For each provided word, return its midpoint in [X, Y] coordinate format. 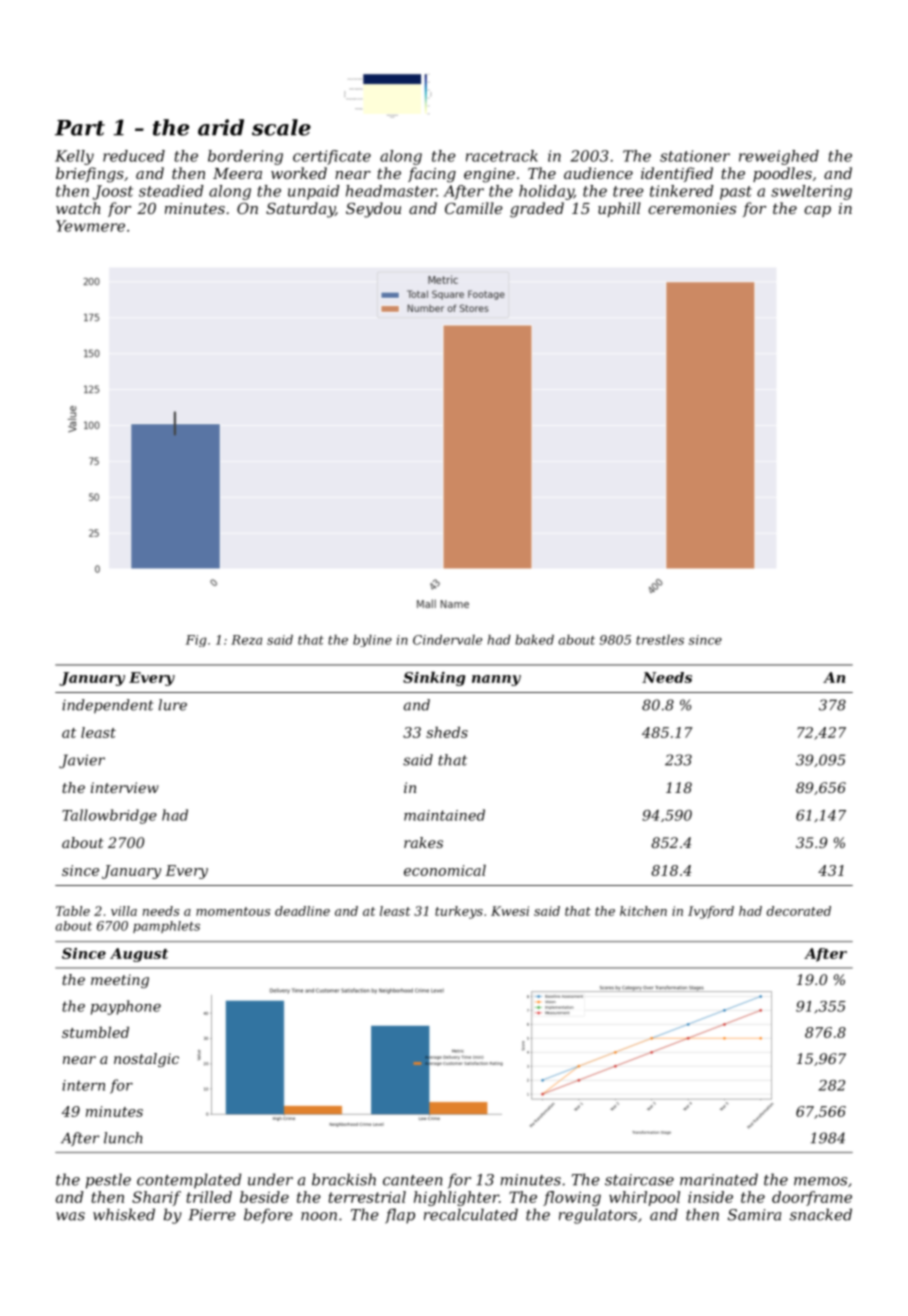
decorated [799, 911]
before [268, 1216]
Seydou [373, 210]
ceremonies [692, 208]
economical [445, 870]
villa [124, 911]
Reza [246, 640]
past [736, 193]
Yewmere [90, 226]
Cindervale [447, 640]
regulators [598, 1216]
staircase [639, 1180]
